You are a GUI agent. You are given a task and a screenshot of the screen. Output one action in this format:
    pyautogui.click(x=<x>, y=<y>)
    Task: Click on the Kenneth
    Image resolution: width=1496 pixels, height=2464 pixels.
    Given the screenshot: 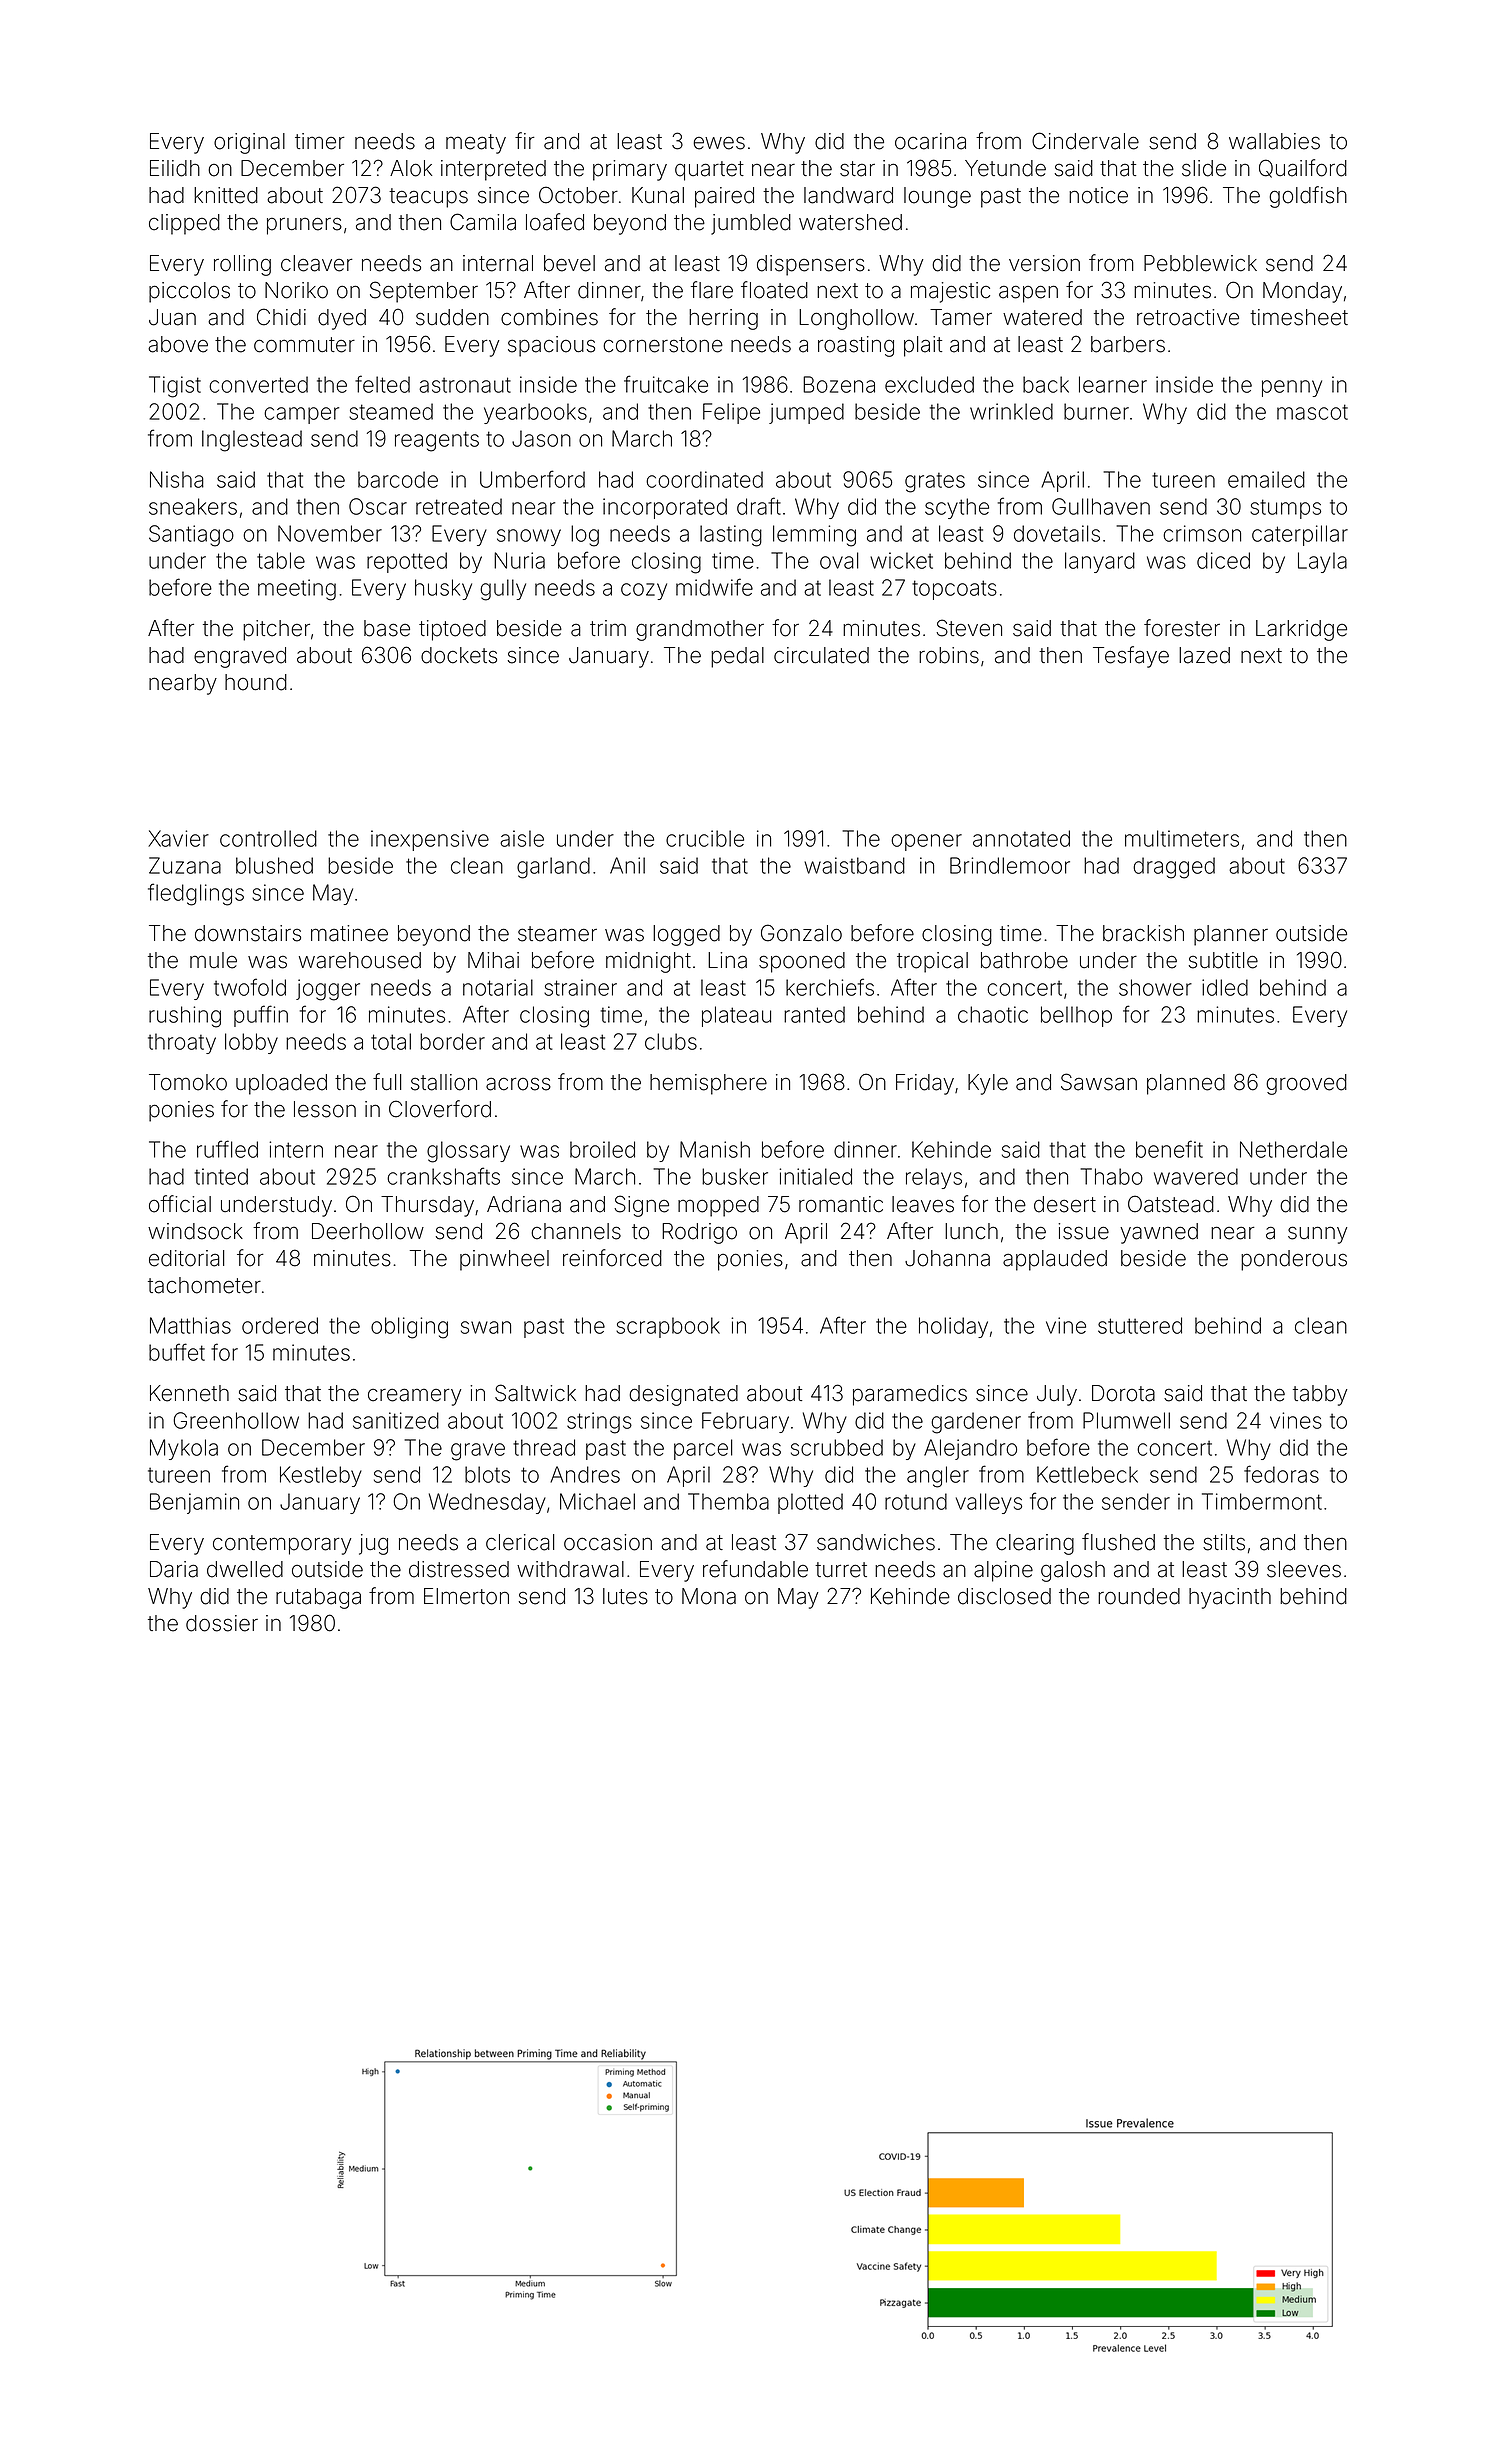 What is the action you would take?
    pyautogui.click(x=189, y=1393)
